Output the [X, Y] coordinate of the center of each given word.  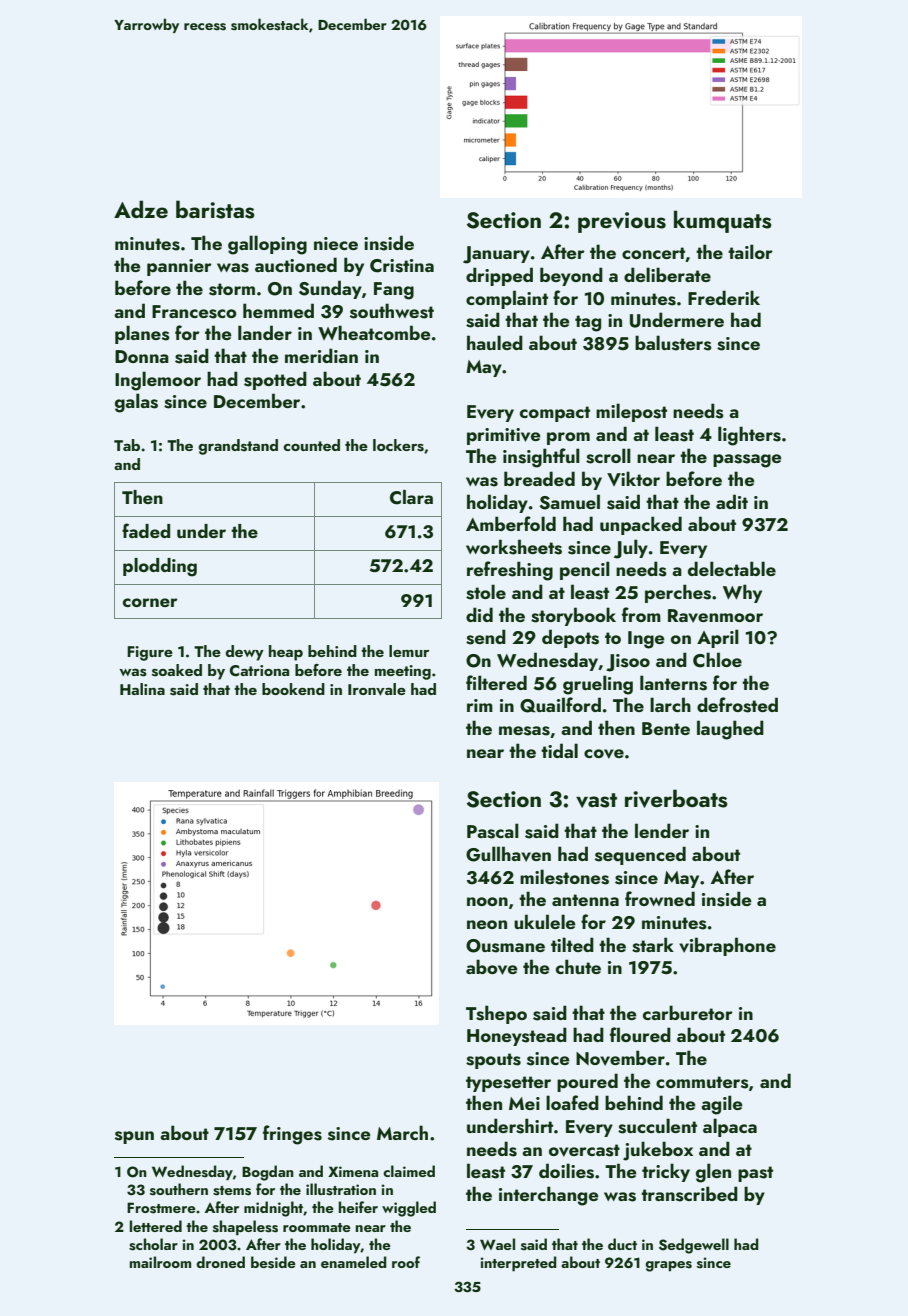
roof [406, 1262]
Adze [141, 209]
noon [487, 901]
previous [622, 222]
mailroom [160, 1262]
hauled [495, 342]
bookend [293, 689]
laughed [730, 730]
